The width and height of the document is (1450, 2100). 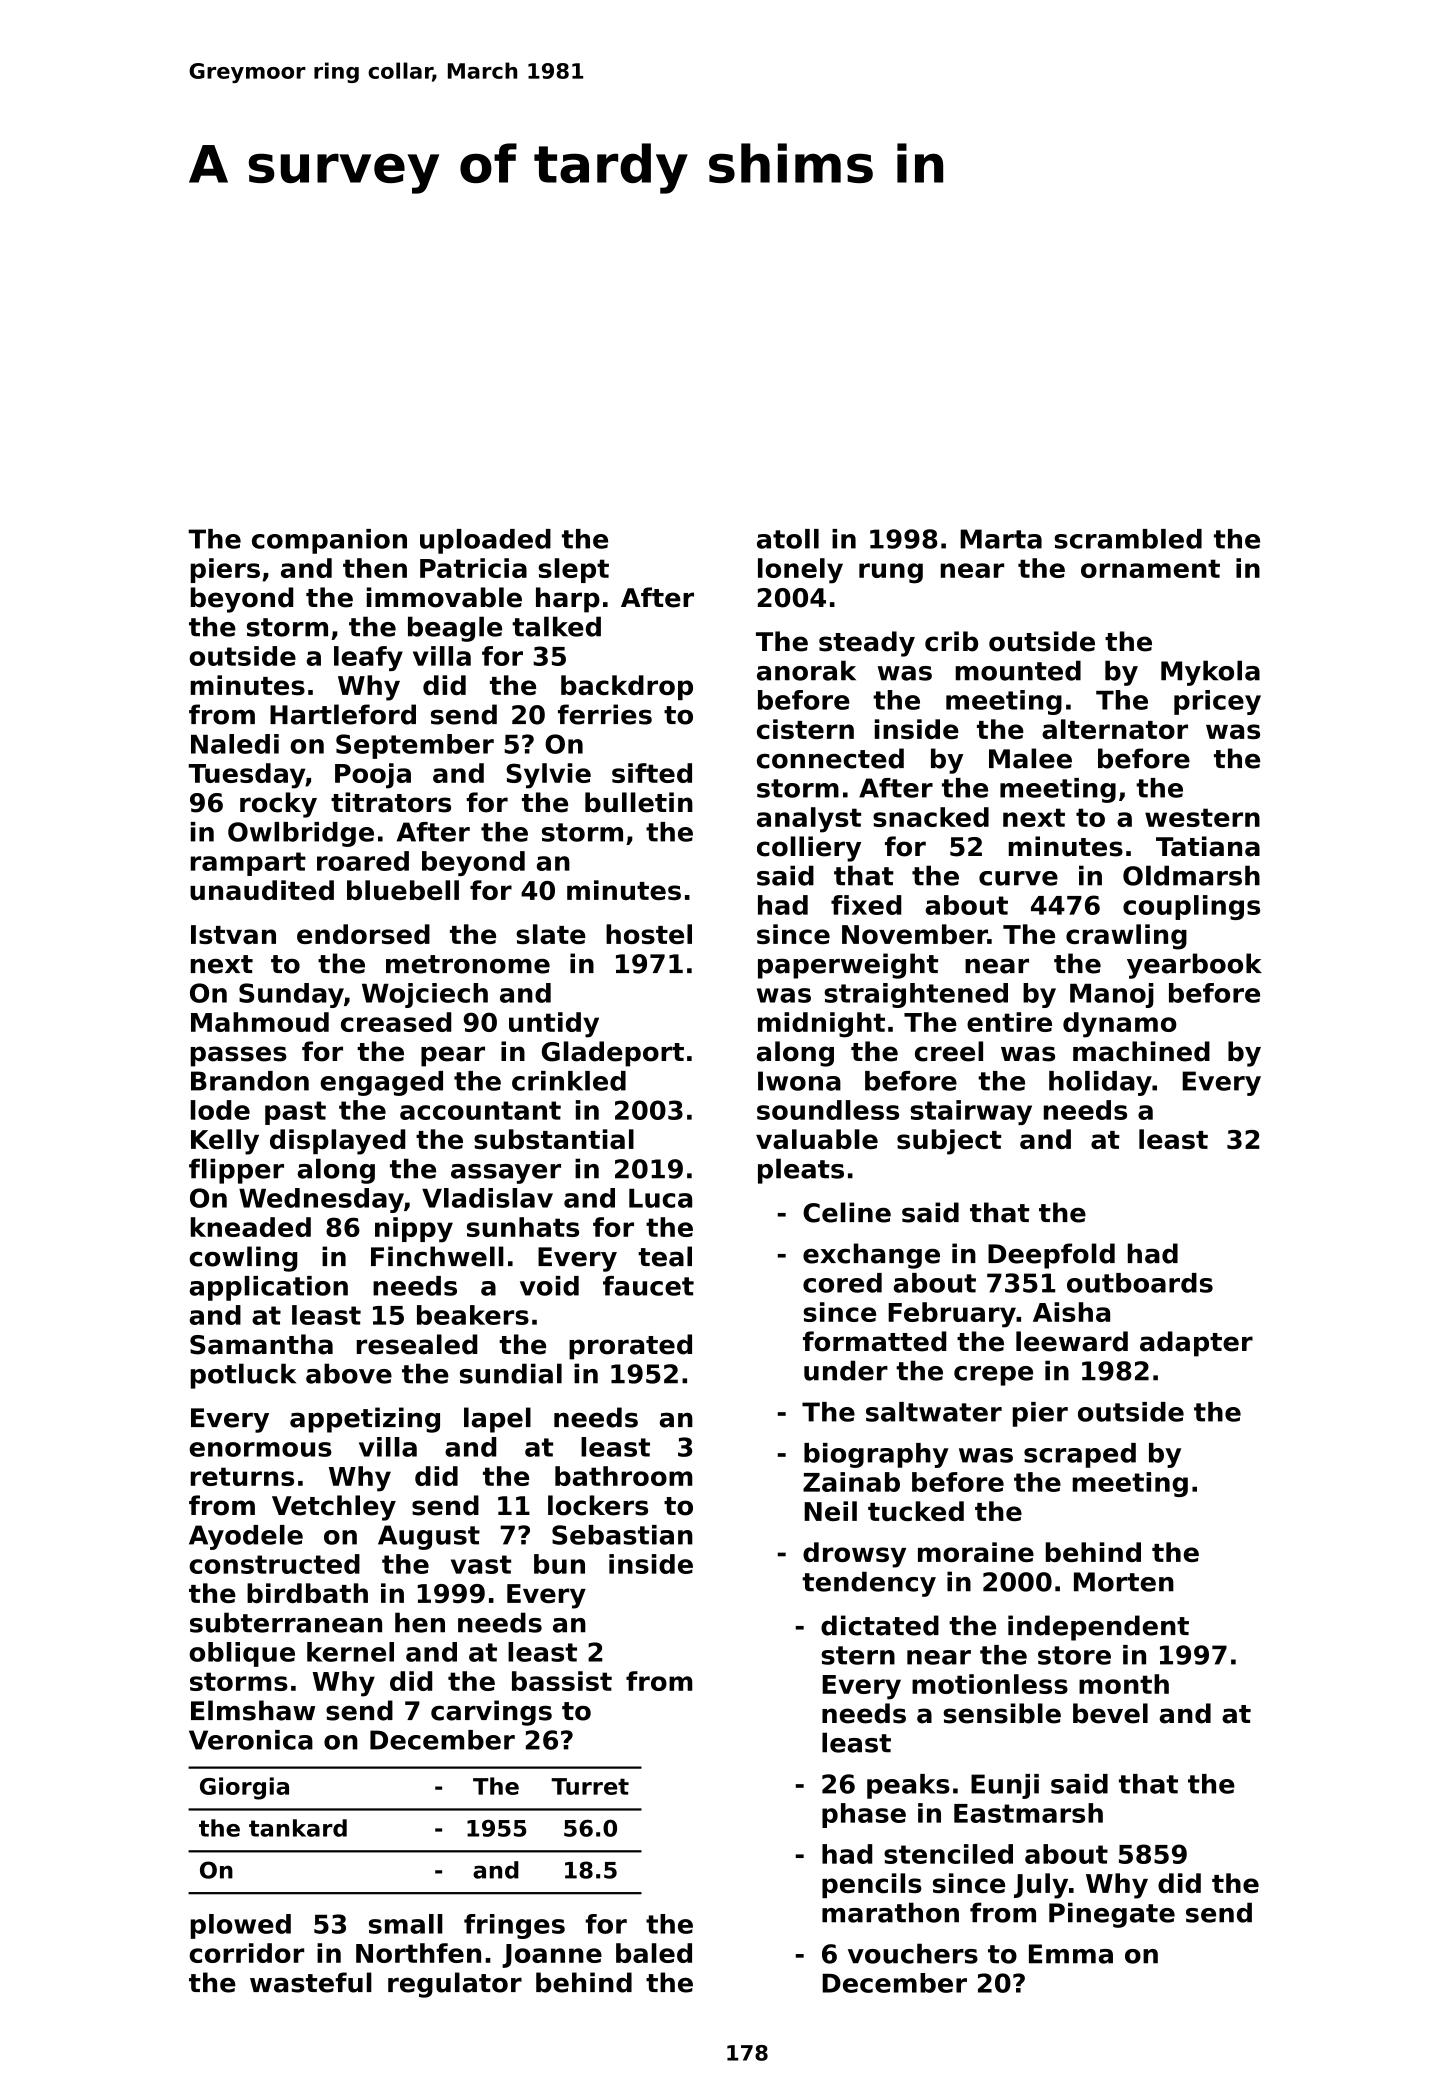 What do you see at coordinates (788, 539) in the document?
I see `atoll` at bounding box center [788, 539].
